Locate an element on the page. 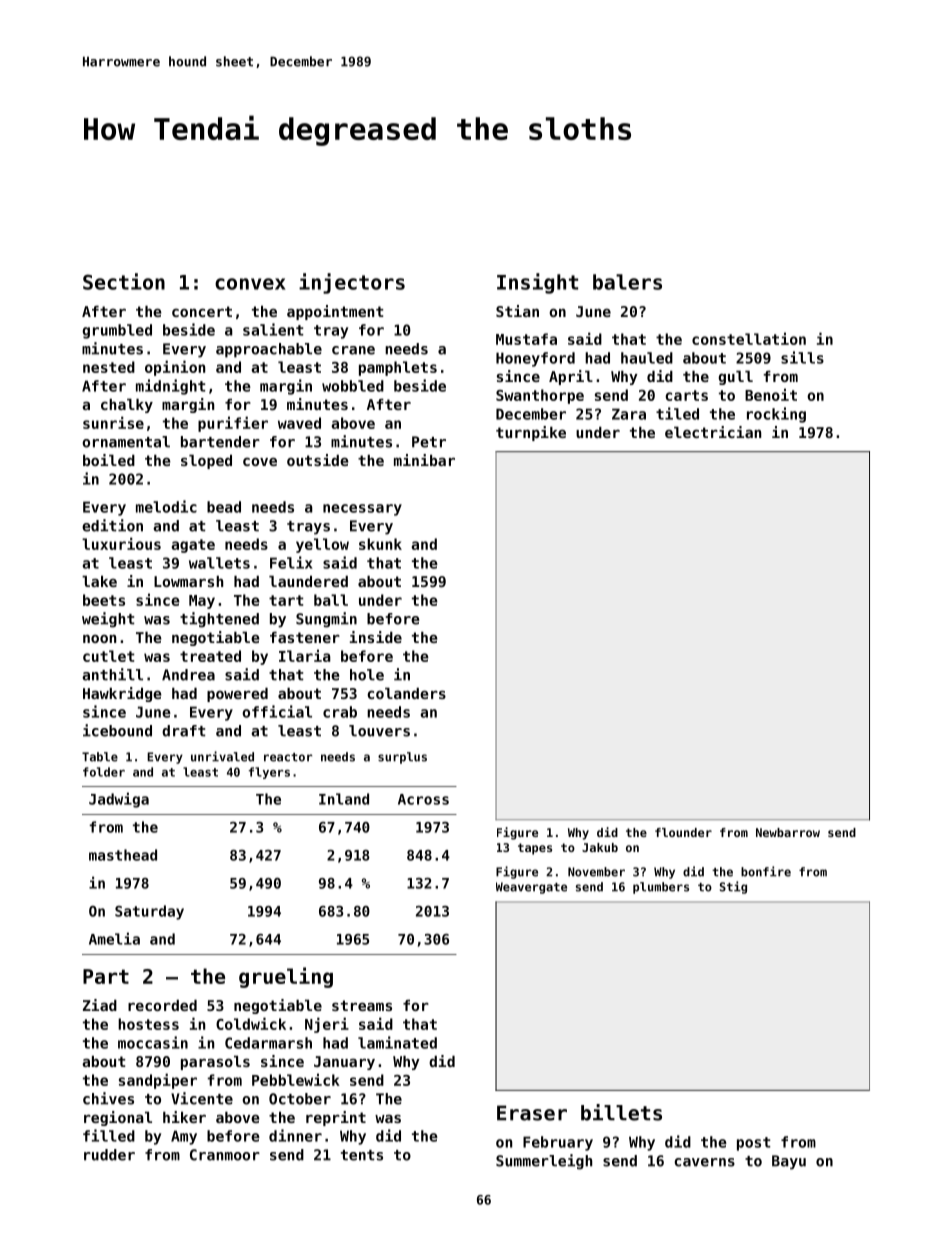 This image has width=952, height=1233. Stian is located at coordinates (517, 311).
